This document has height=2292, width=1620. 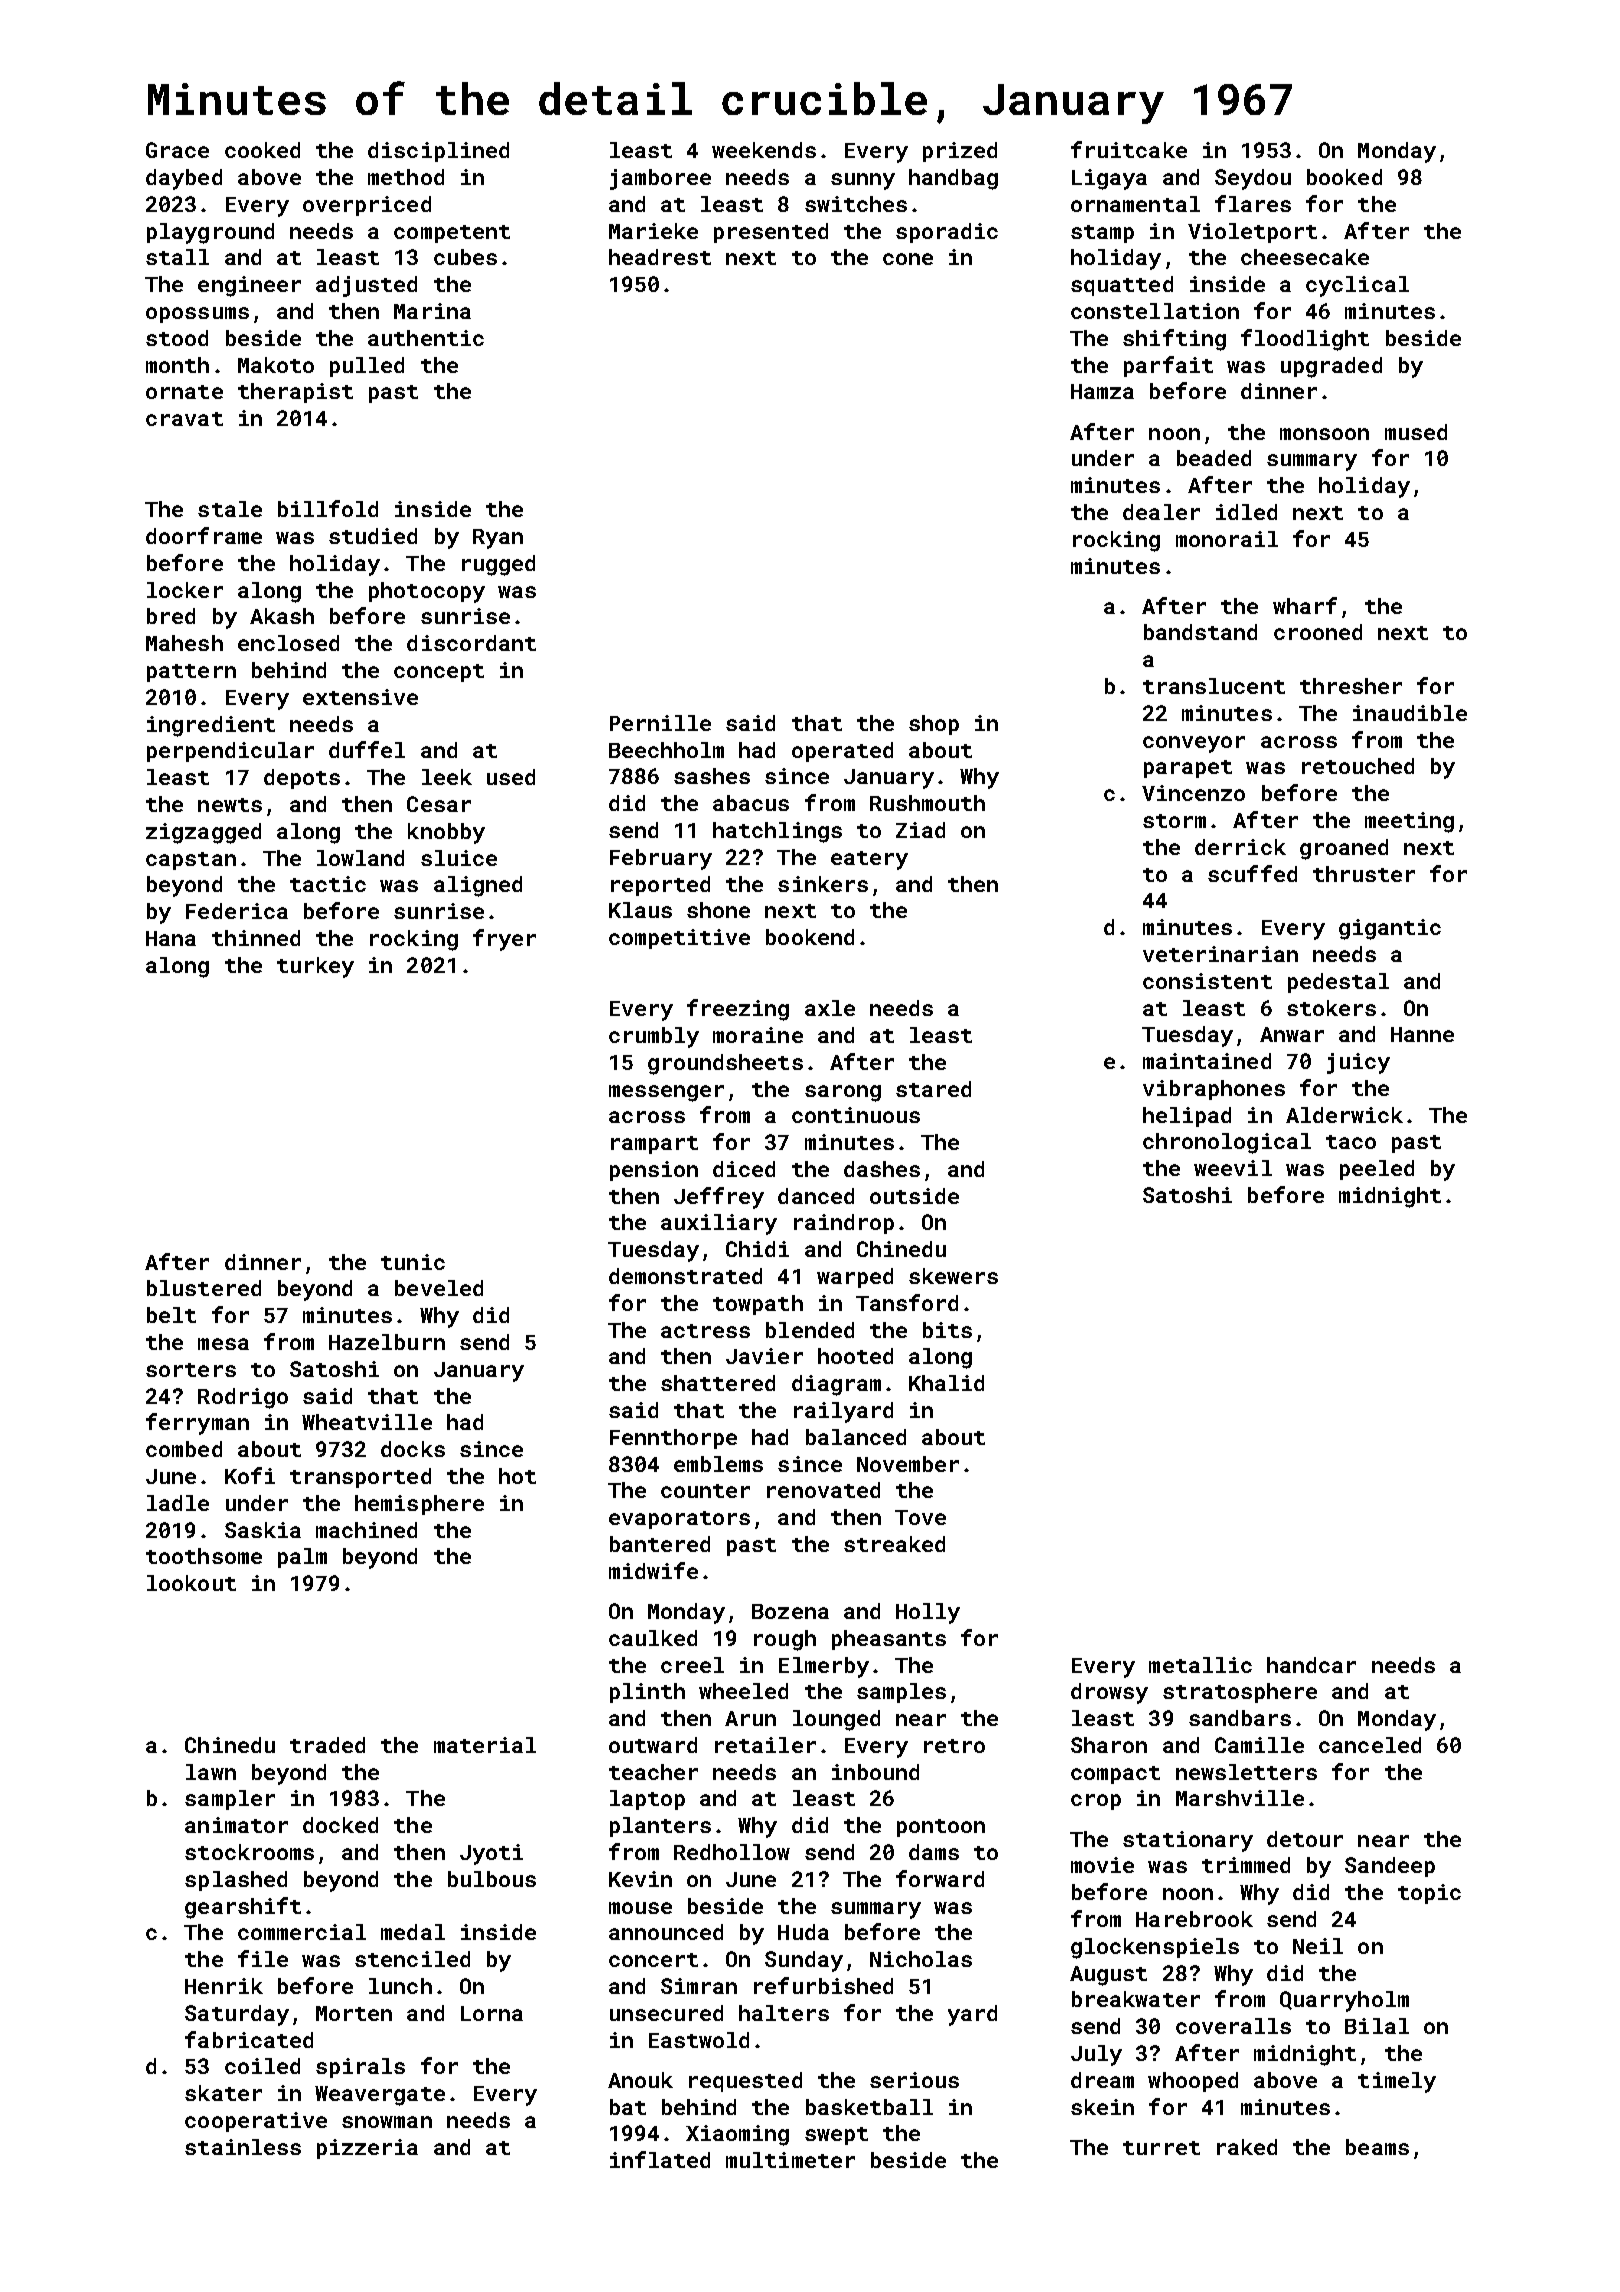 I want to click on Alderwick, so click(x=1344, y=1115).
